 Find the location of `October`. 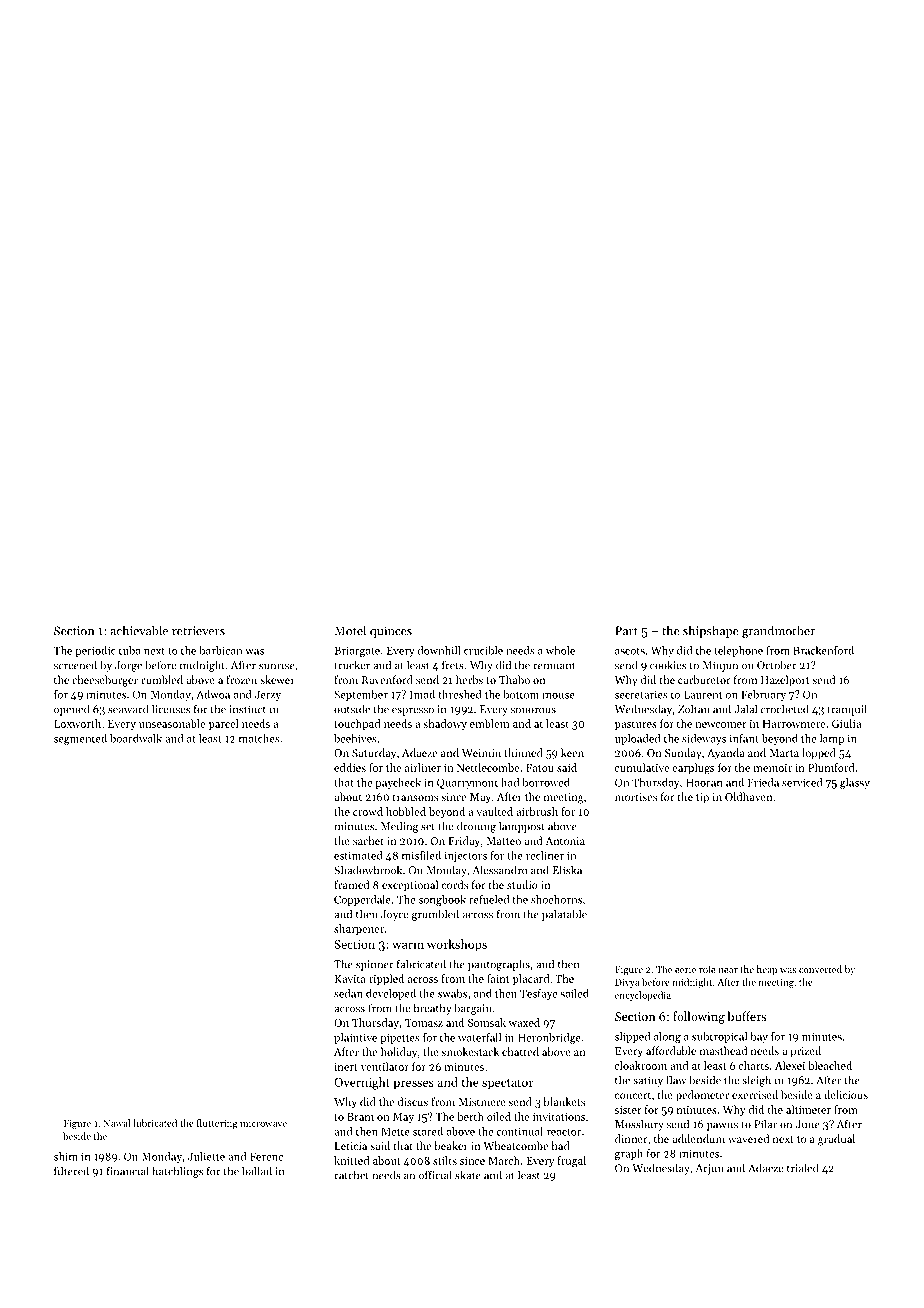

October is located at coordinates (777, 665).
